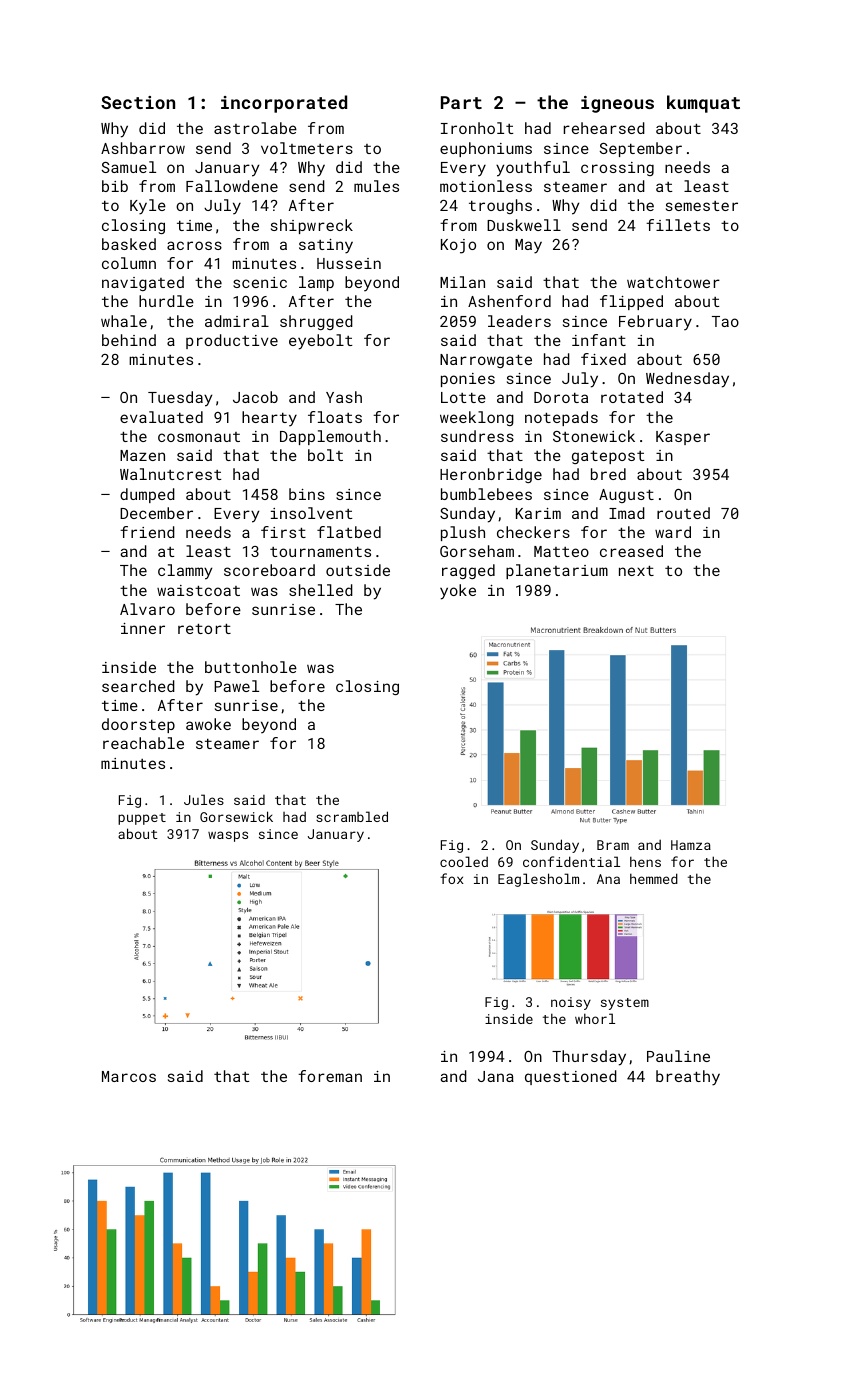 The height and width of the screenshot is (1400, 849). Describe the element at coordinates (461, 102) in the screenshot. I see `Part` at that location.
